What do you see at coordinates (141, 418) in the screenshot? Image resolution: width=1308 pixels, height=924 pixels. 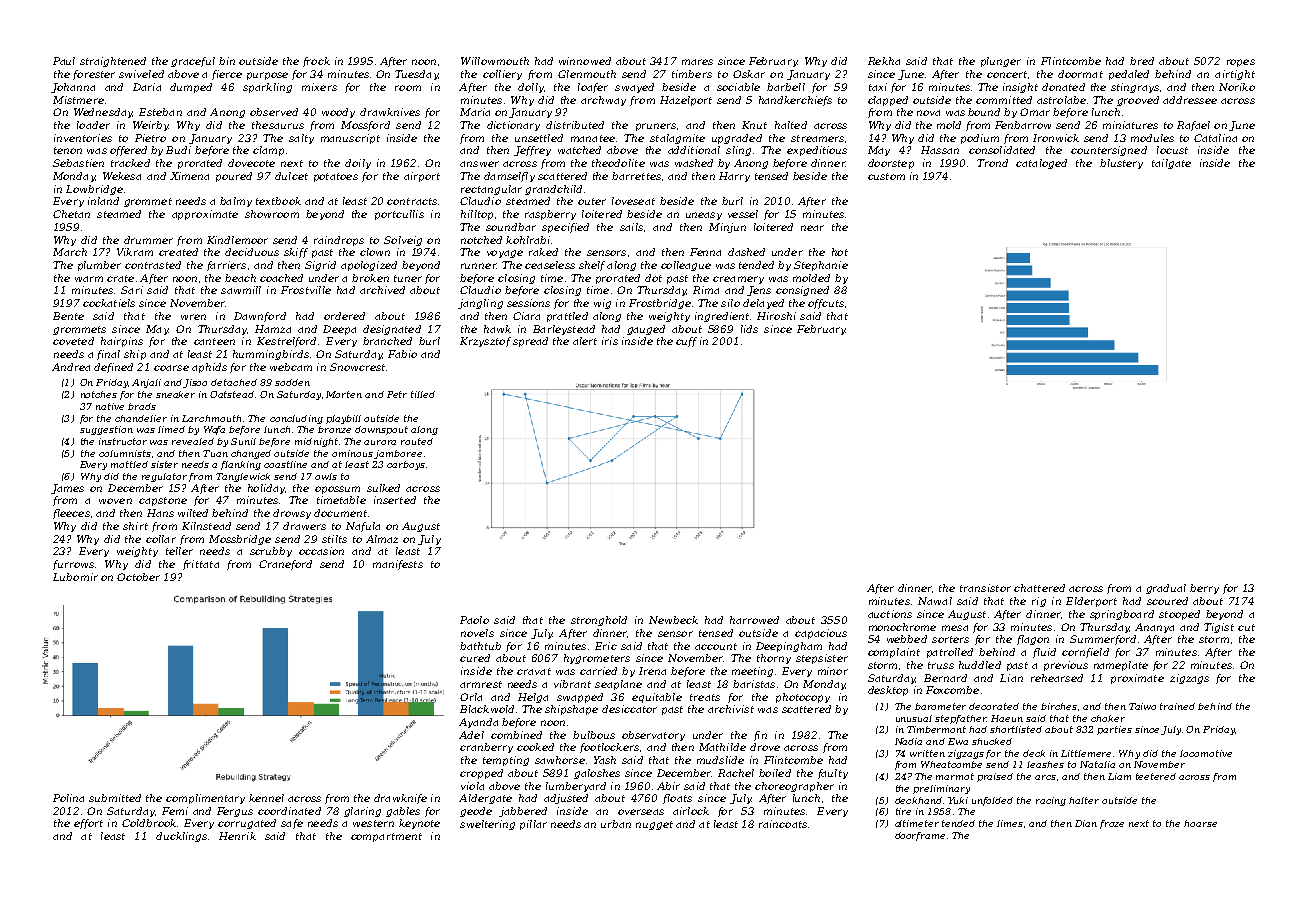 I see `chandelier` at bounding box center [141, 418].
